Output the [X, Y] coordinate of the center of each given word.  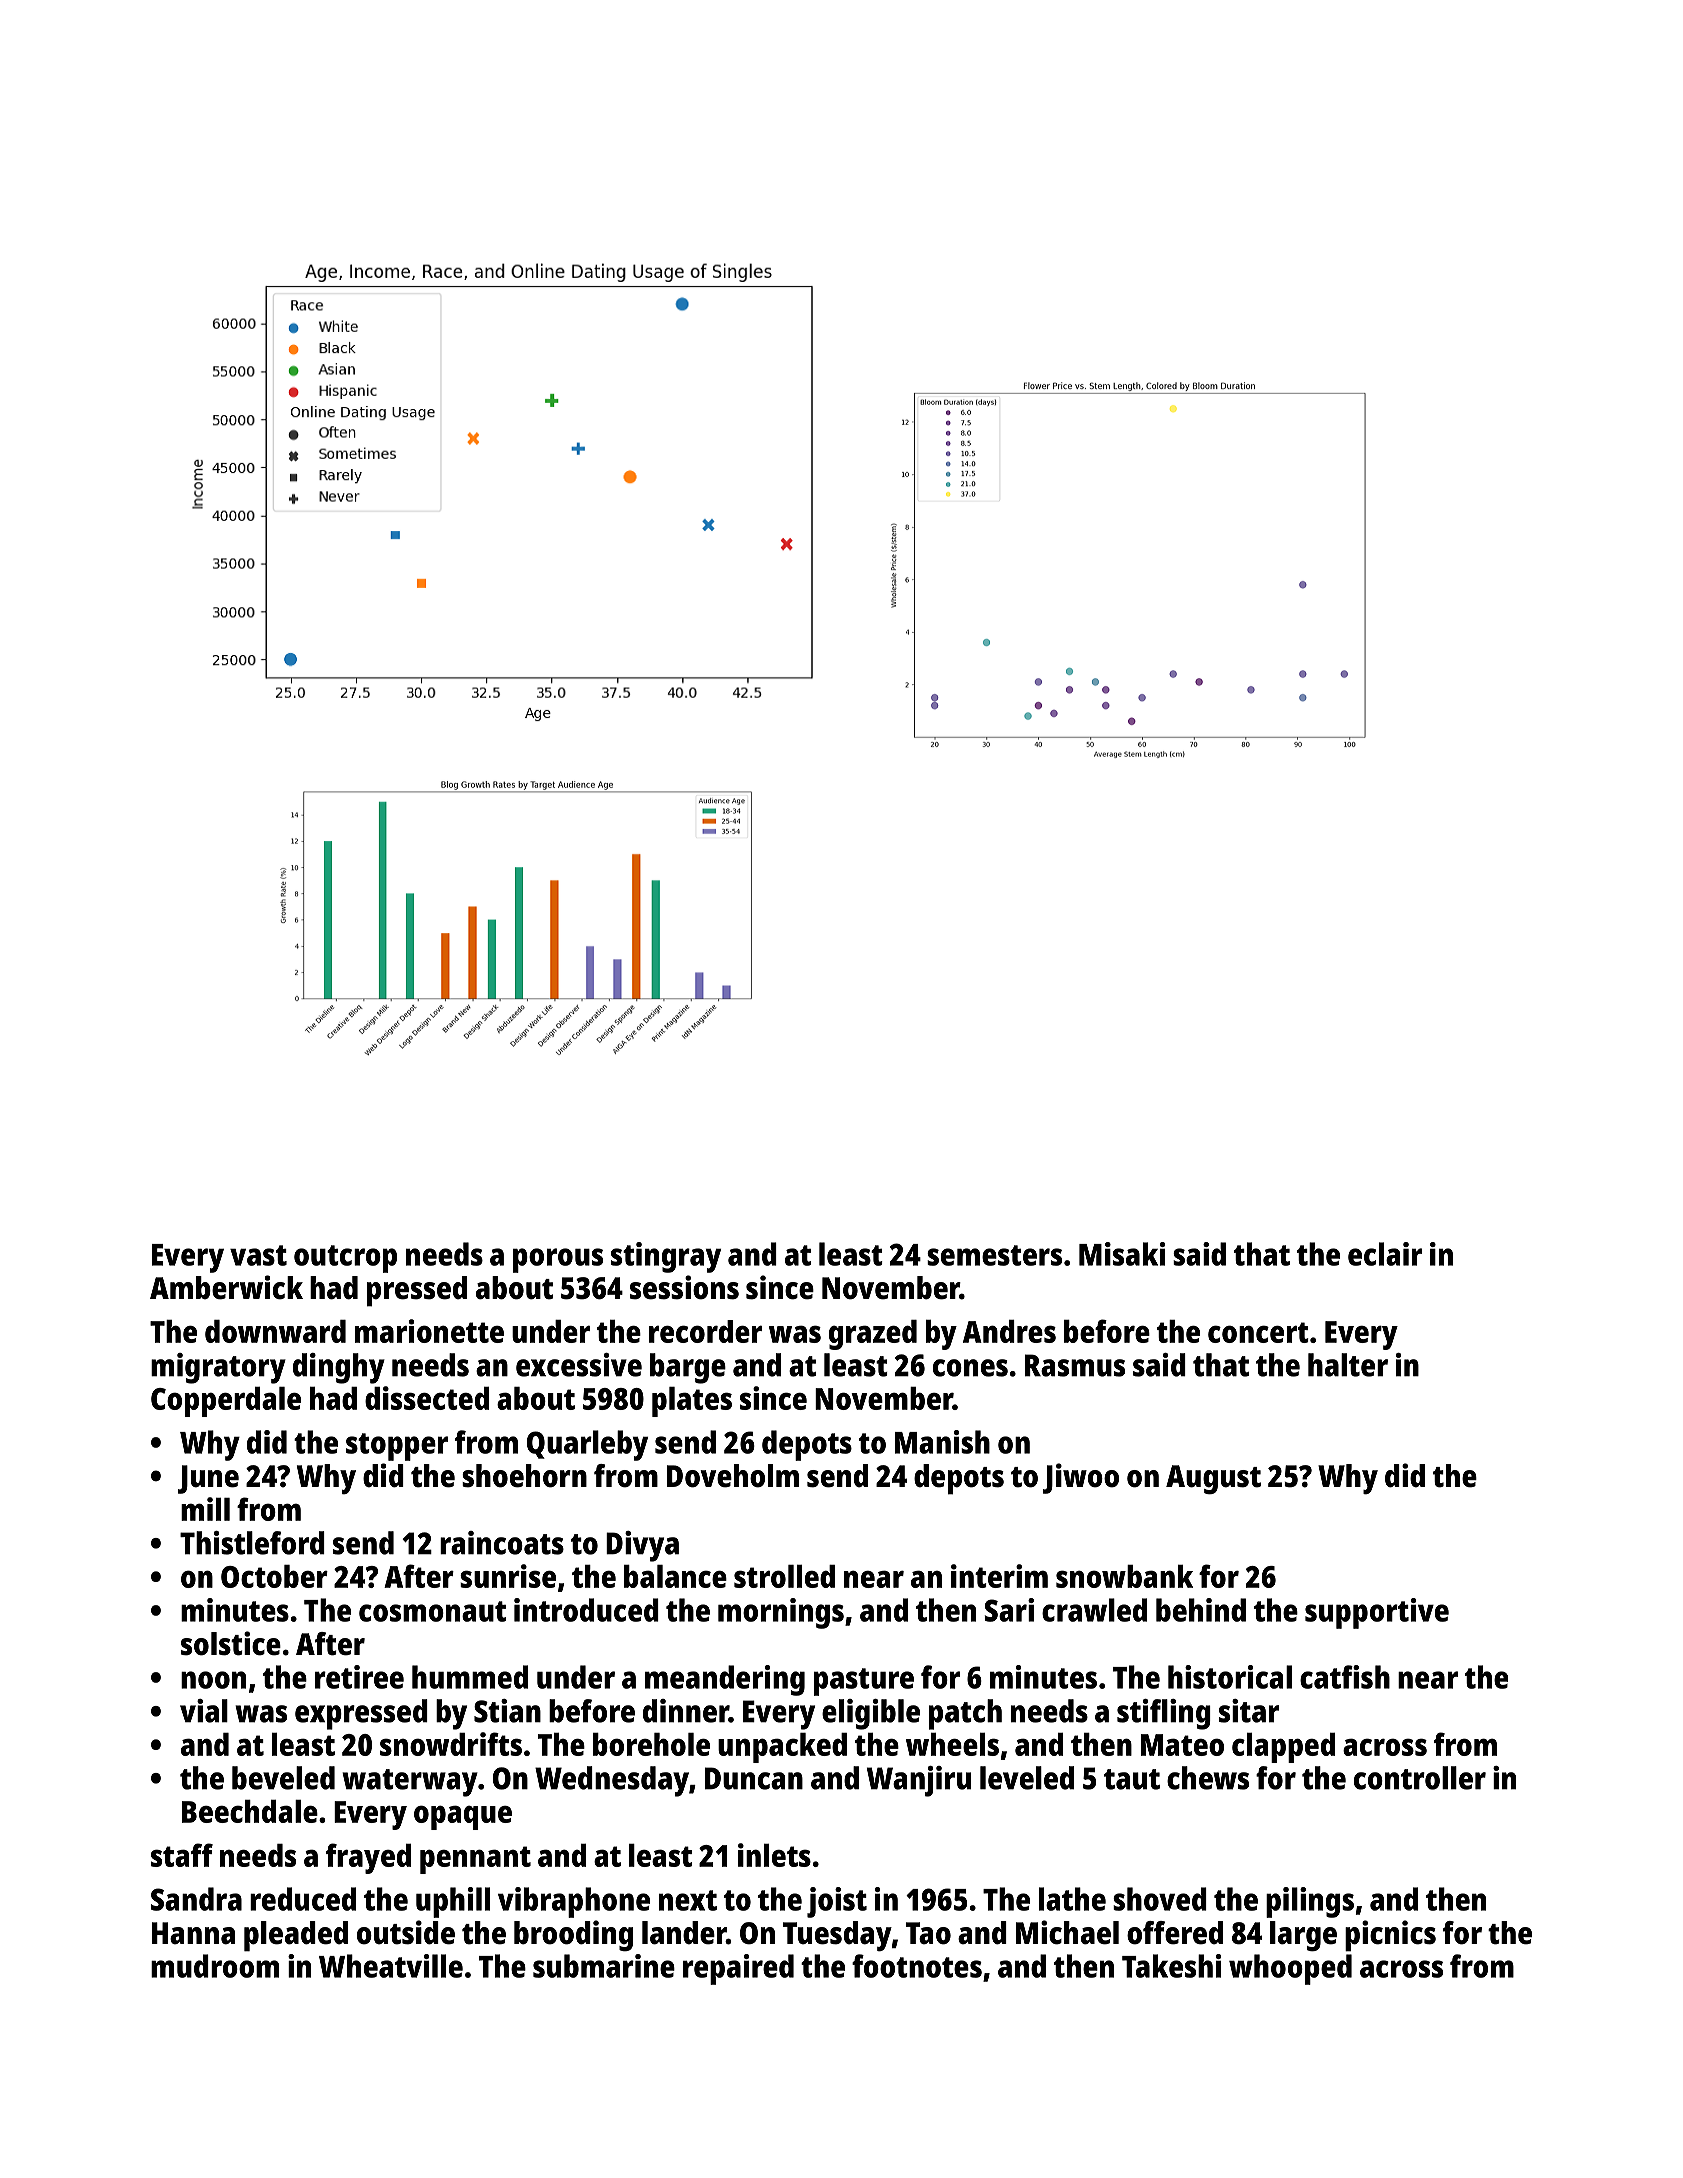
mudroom [215, 1966]
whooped [1290, 1969]
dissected [427, 1398]
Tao [928, 1933]
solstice [231, 1643]
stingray [666, 1257]
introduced [586, 1610]
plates [692, 1402]
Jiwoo [1081, 1478]
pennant [475, 1860]
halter [1348, 1365]
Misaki [1122, 1254]
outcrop [345, 1259]
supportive [1377, 1613]
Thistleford [252, 1543]
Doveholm [733, 1476]
